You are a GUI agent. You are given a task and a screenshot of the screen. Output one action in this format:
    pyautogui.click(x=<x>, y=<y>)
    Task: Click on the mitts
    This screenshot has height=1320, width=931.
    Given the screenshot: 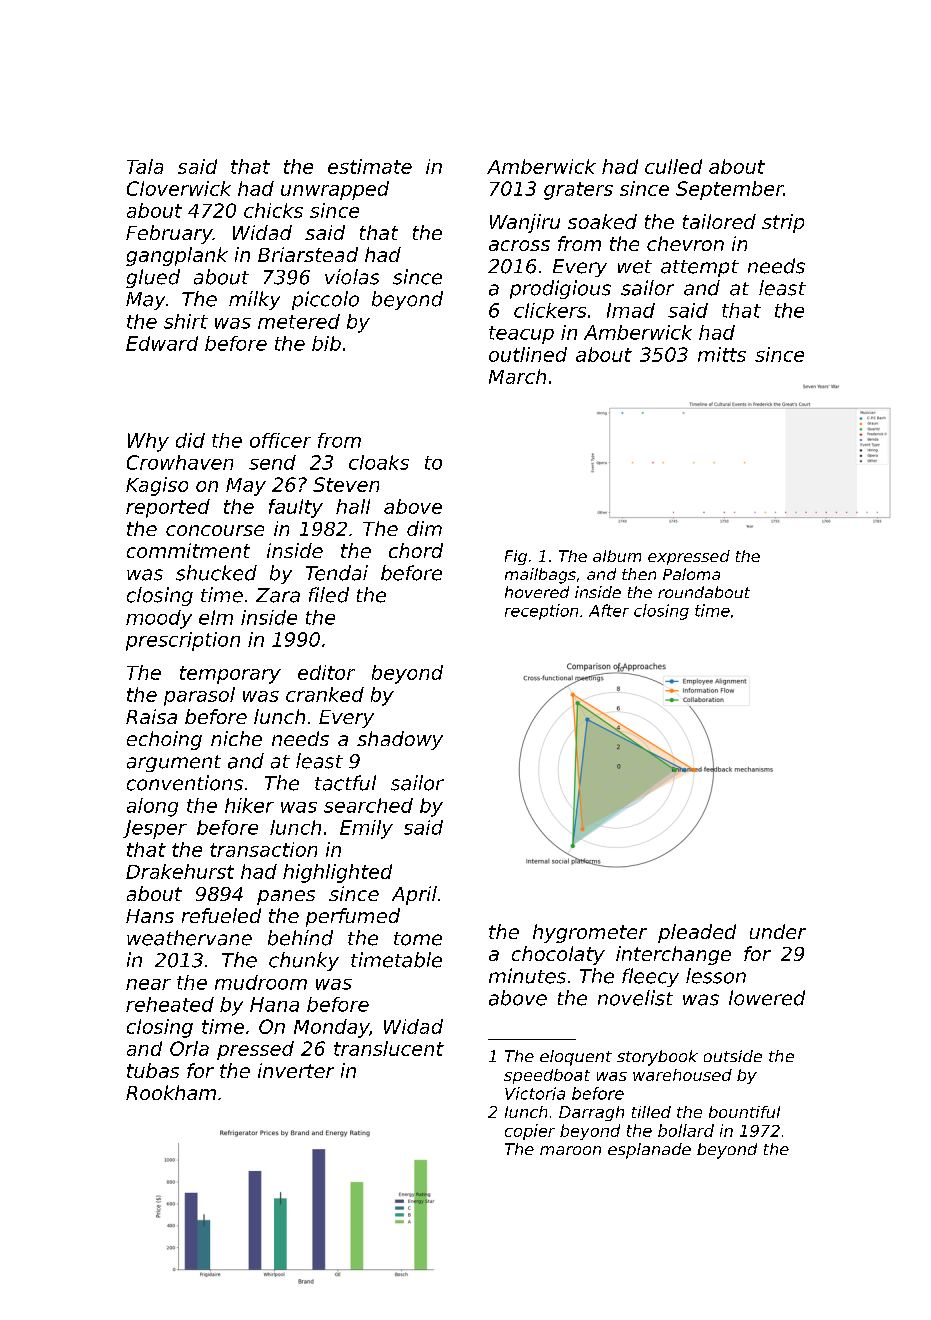 What is the action you would take?
    pyautogui.click(x=722, y=354)
